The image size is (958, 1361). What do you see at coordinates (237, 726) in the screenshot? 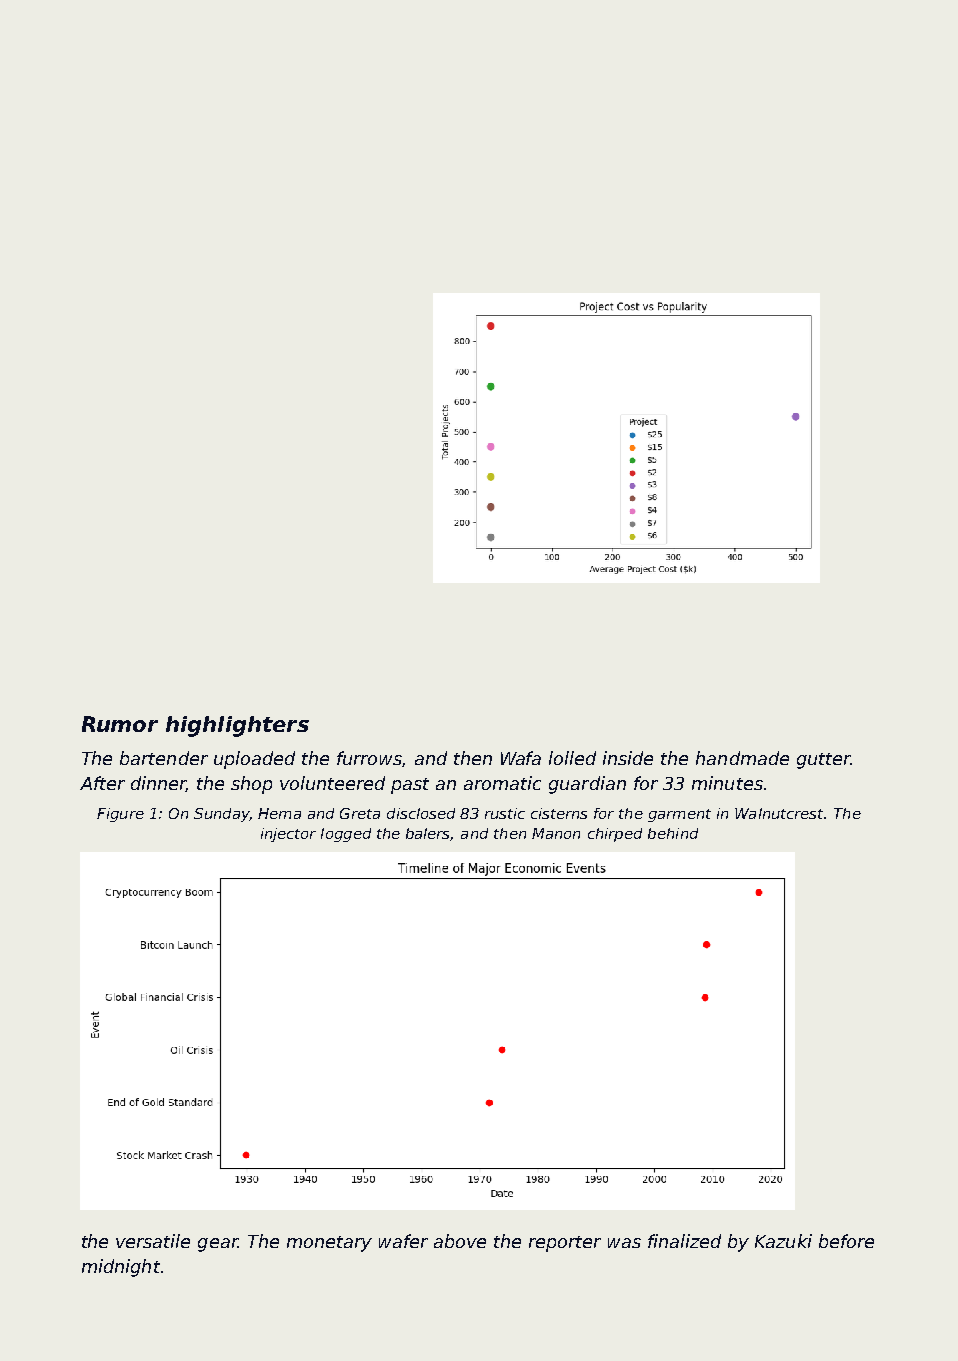
I see `highlighters` at bounding box center [237, 726].
